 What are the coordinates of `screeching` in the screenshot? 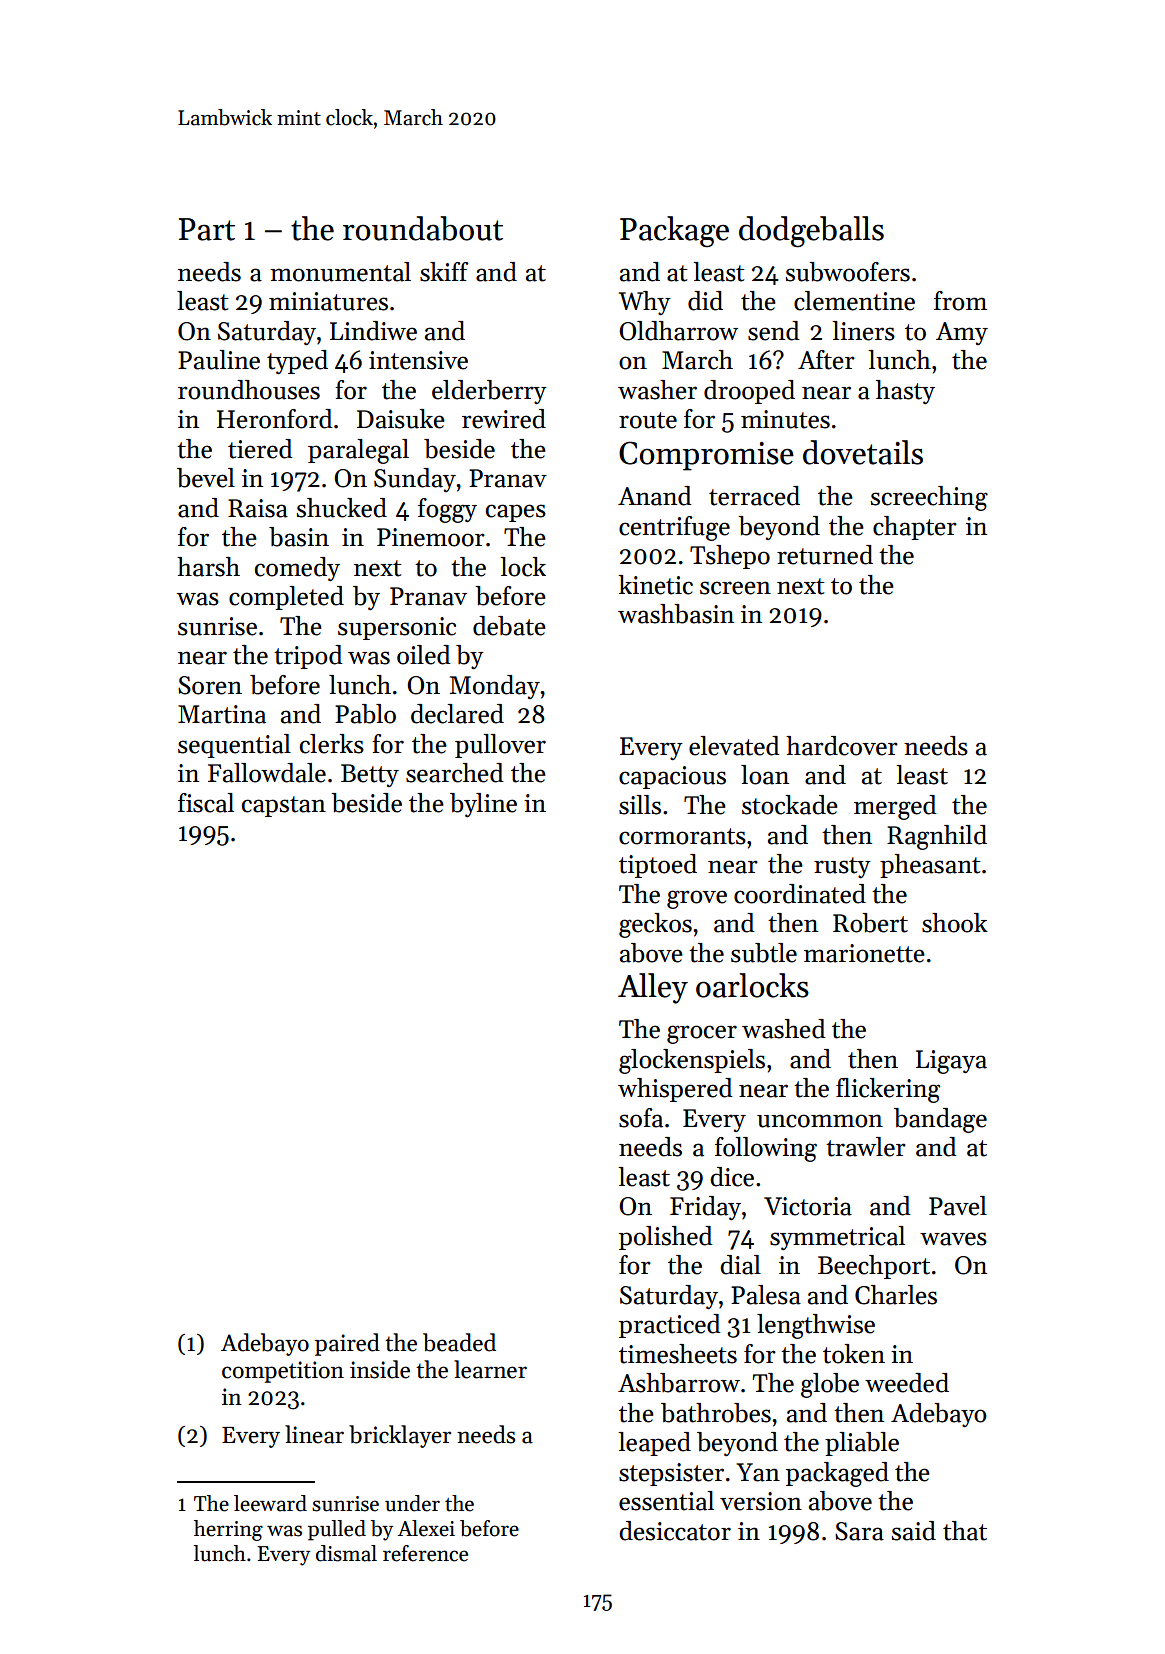 It's located at (929, 498).
